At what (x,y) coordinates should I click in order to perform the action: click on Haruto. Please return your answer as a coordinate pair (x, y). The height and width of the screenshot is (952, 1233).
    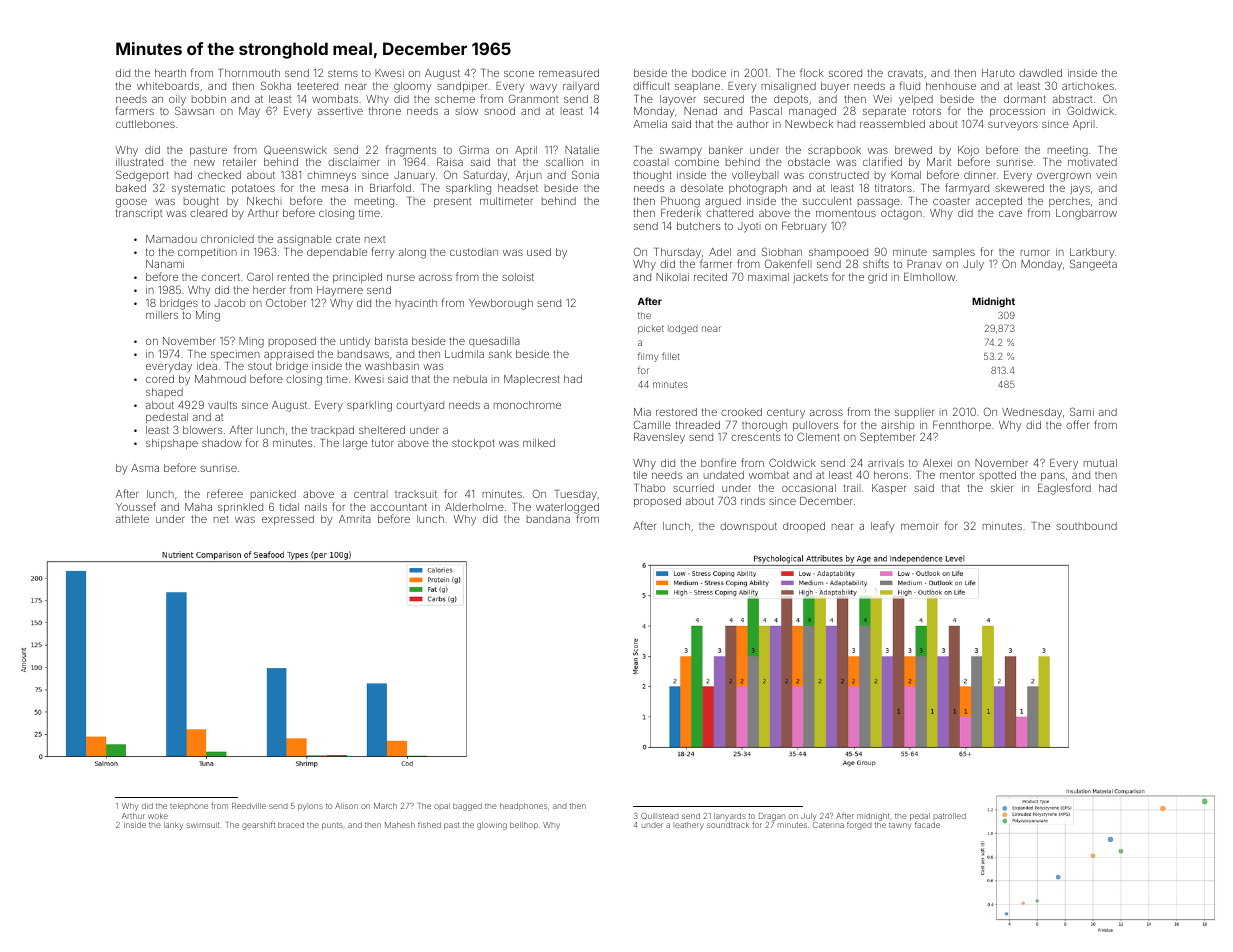
    Looking at the image, I should click on (998, 73).
